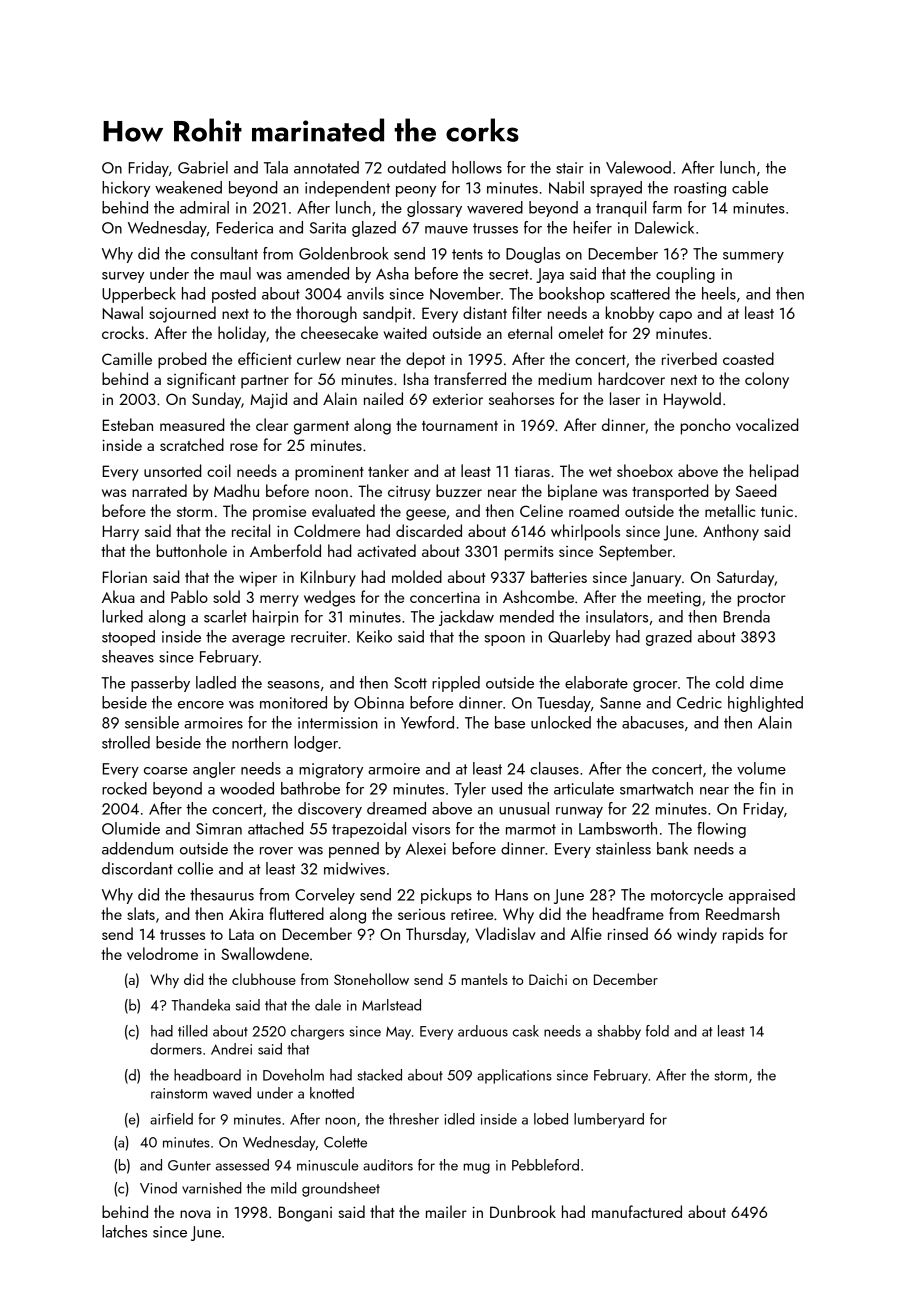 The height and width of the image is (1316, 908). I want to click on latches, so click(124, 1231).
